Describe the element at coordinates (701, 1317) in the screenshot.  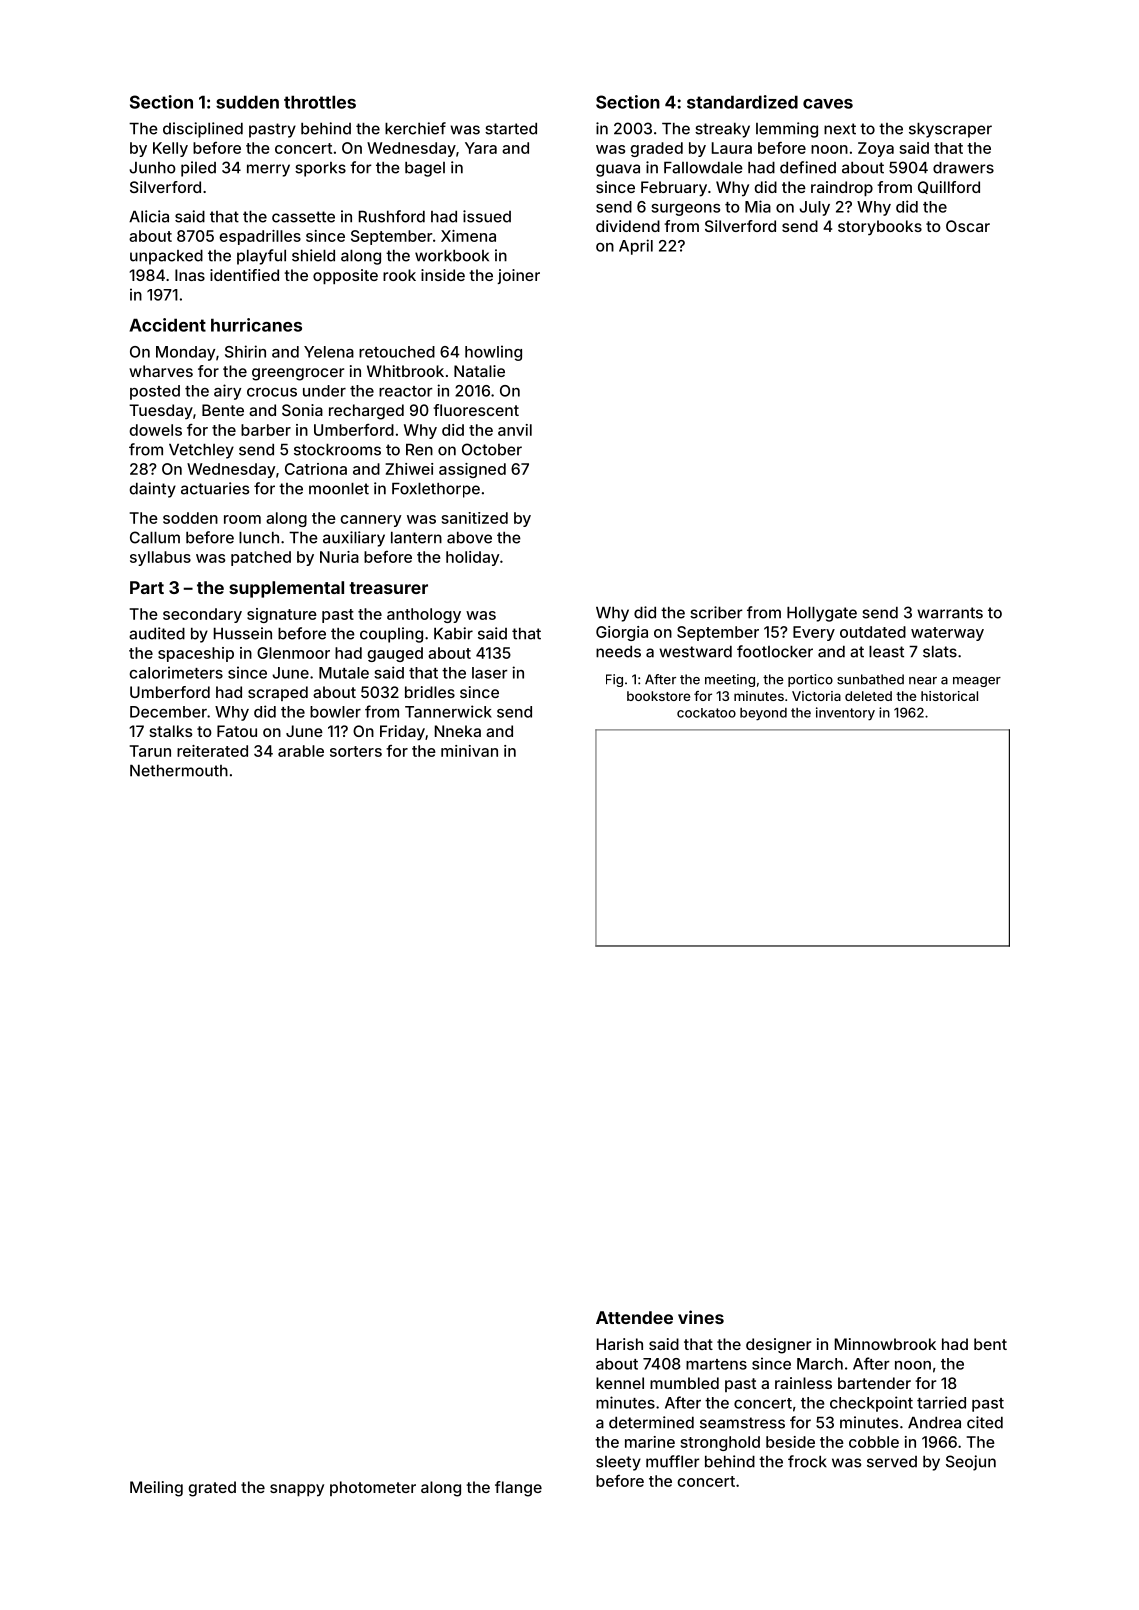
I see `vines` at that location.
